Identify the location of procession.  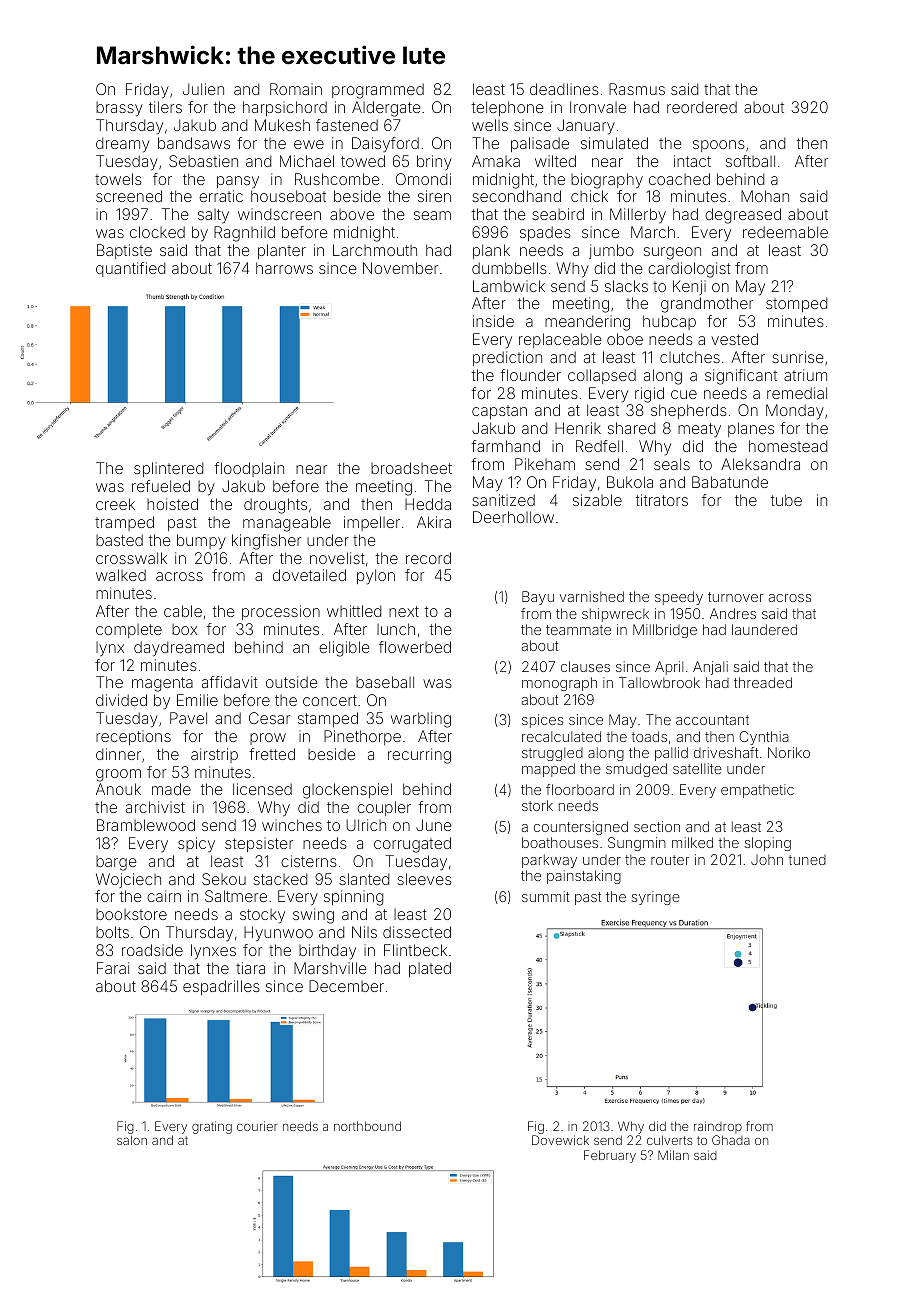
(281, 612).
